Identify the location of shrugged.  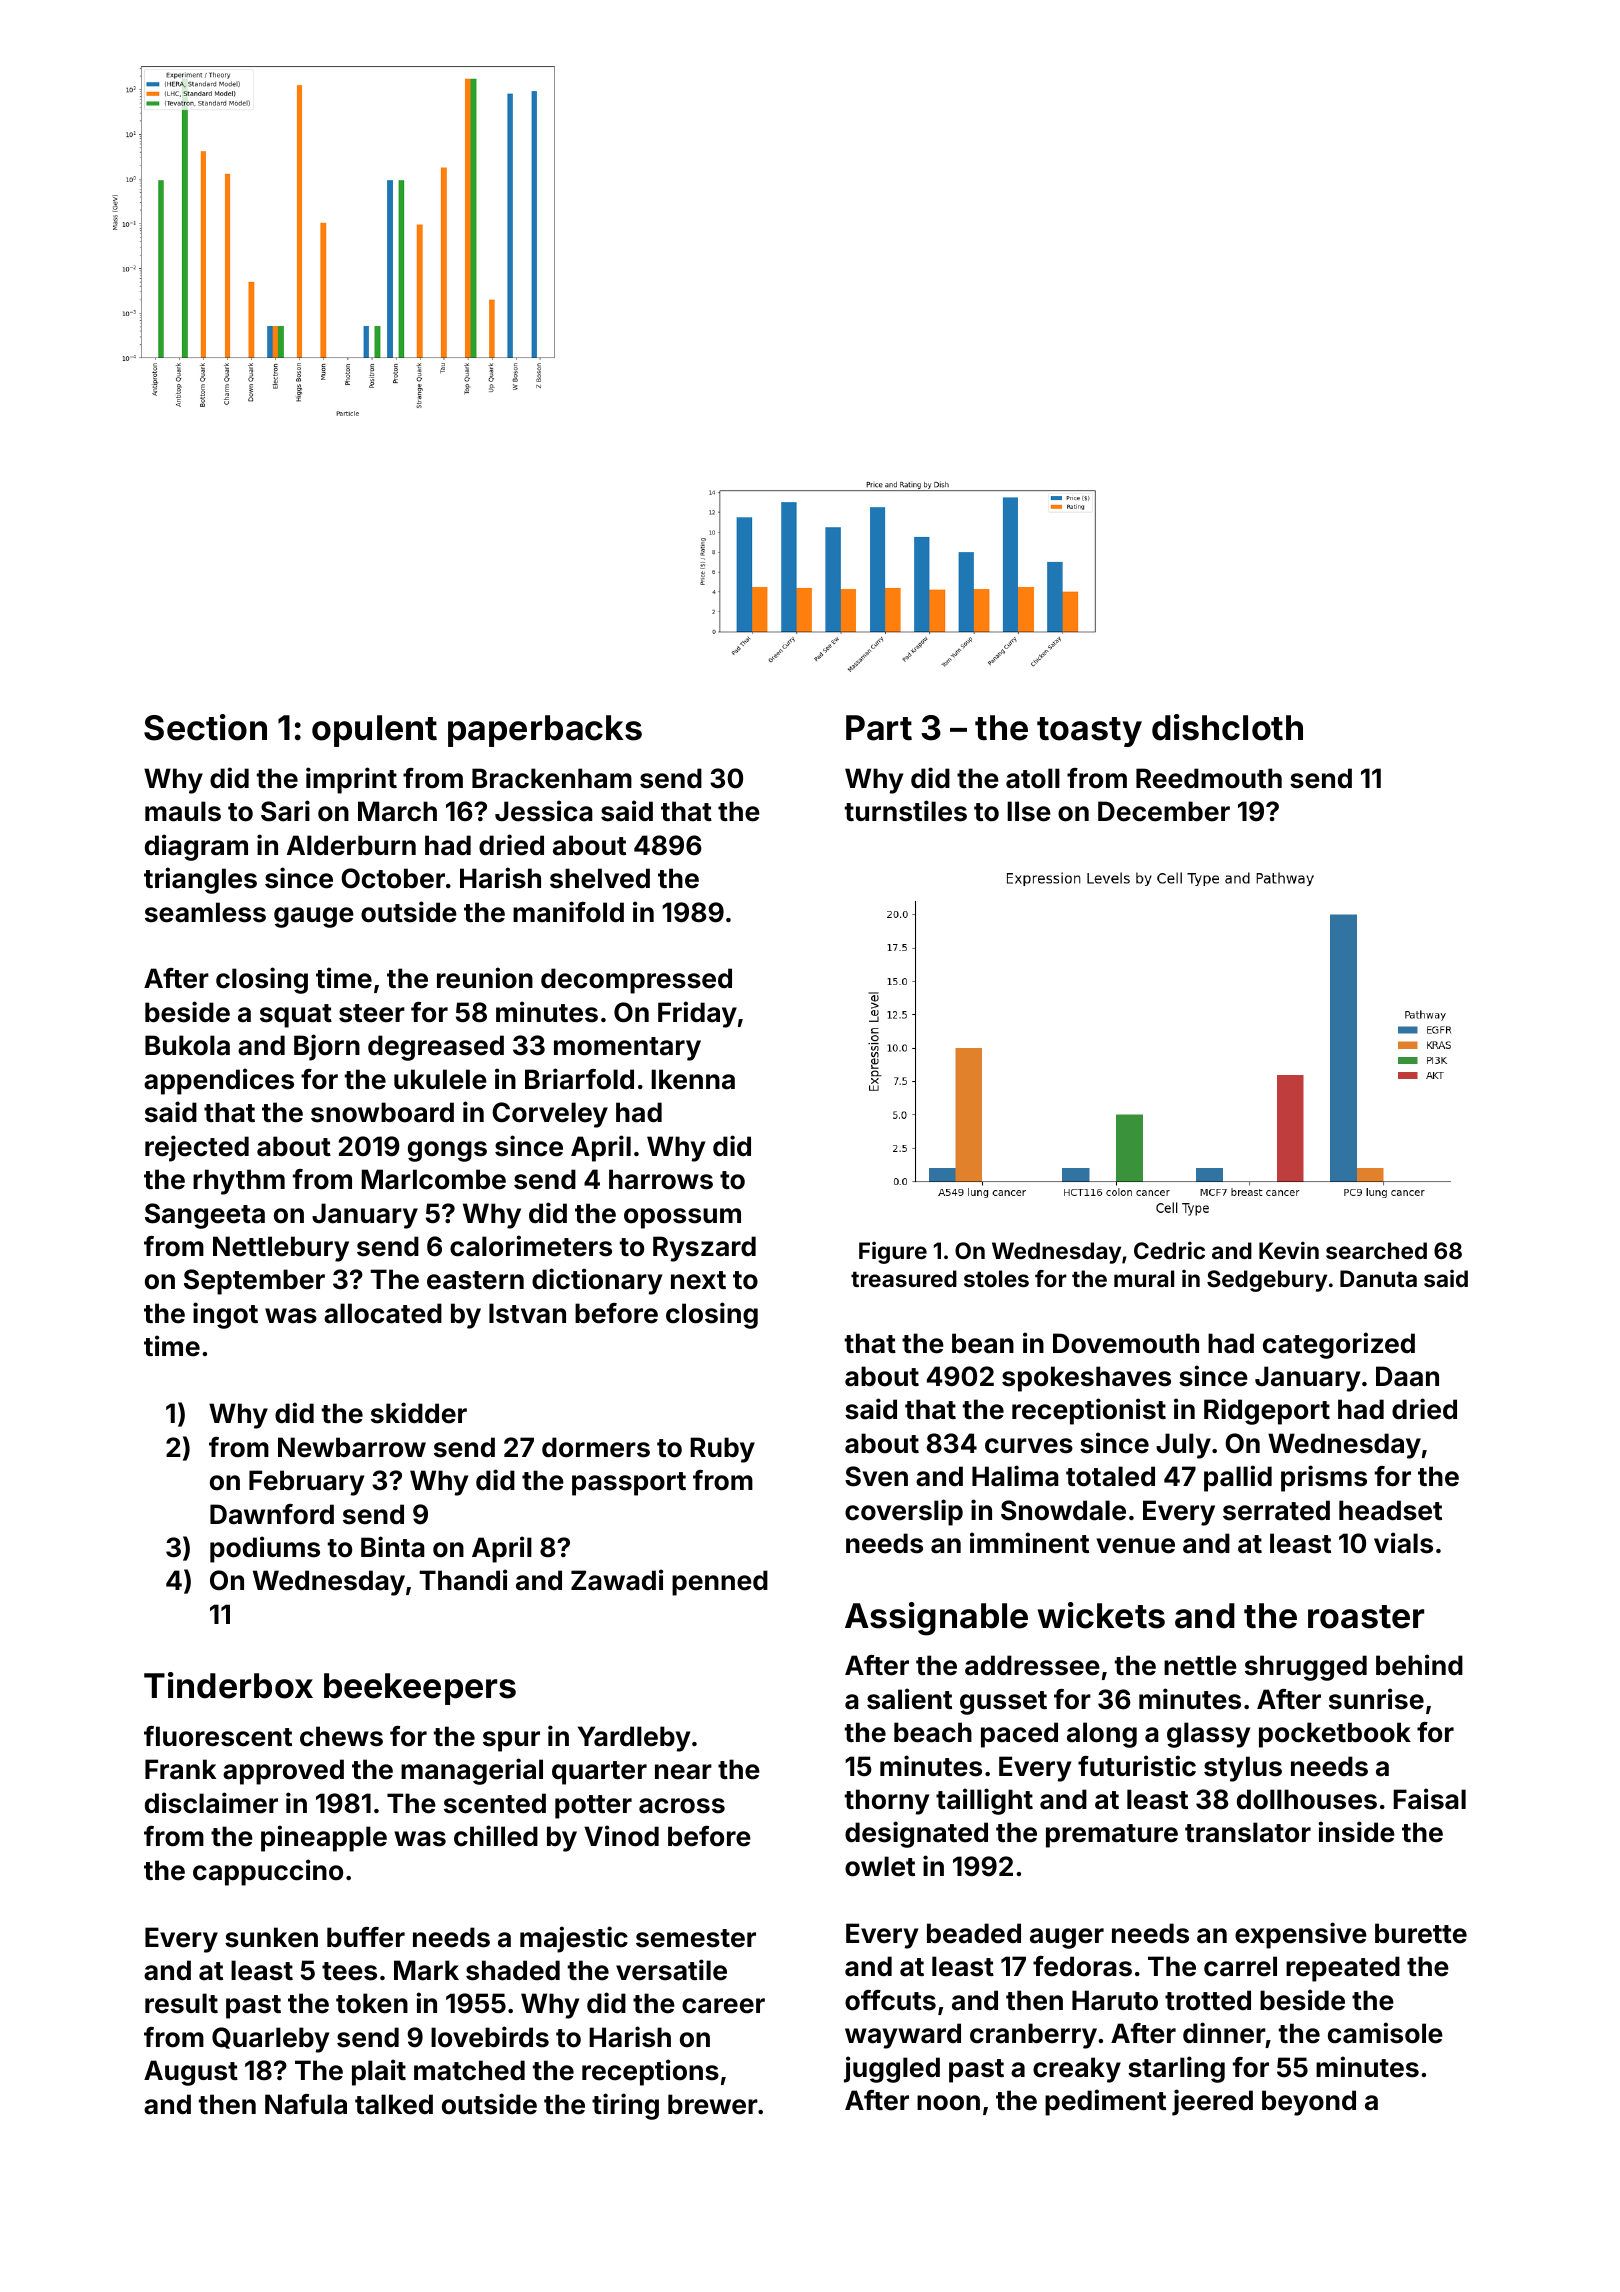
(1306, 1668).
